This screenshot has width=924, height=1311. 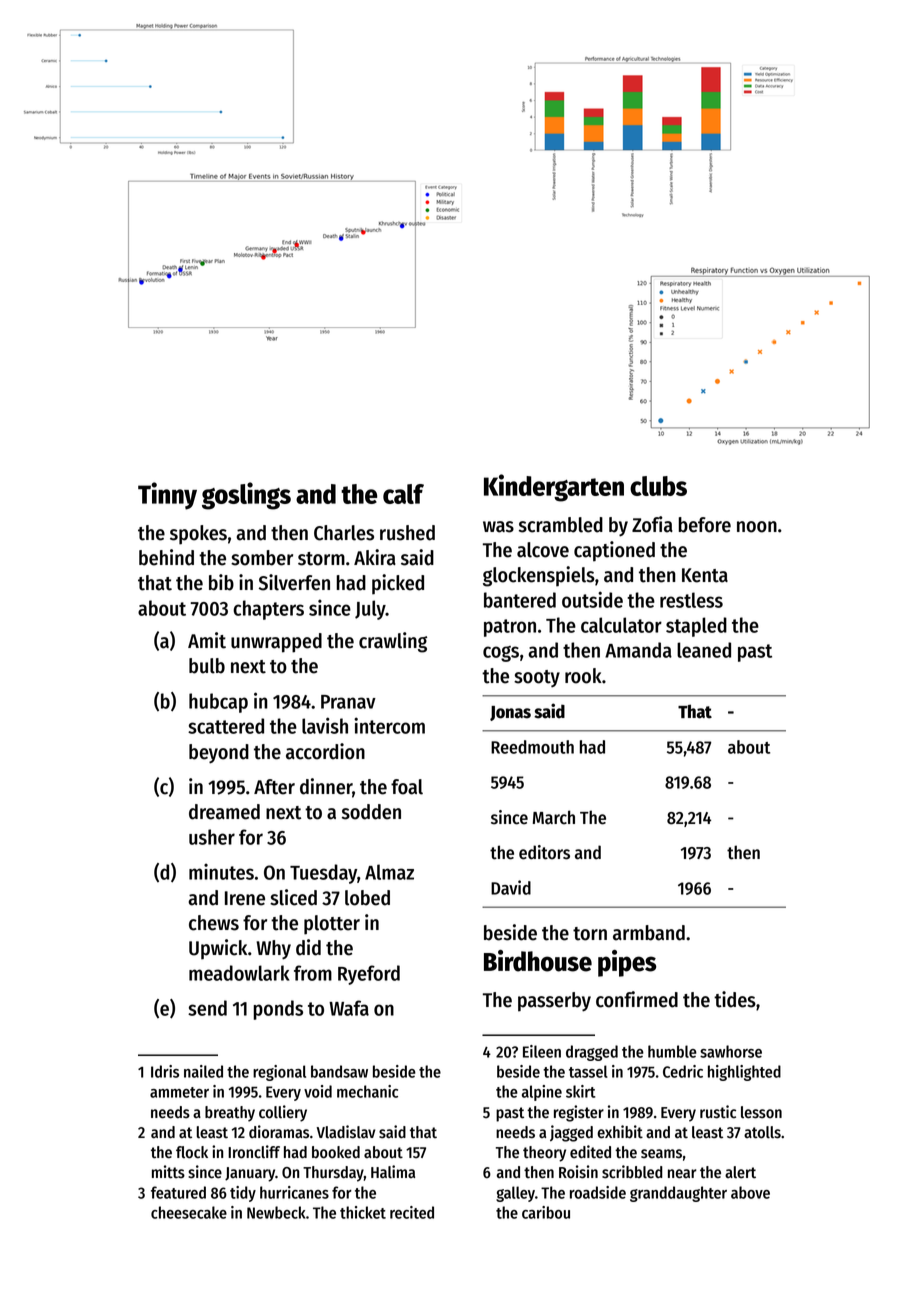 I want to click on calf, so click(x=403, y=494).
